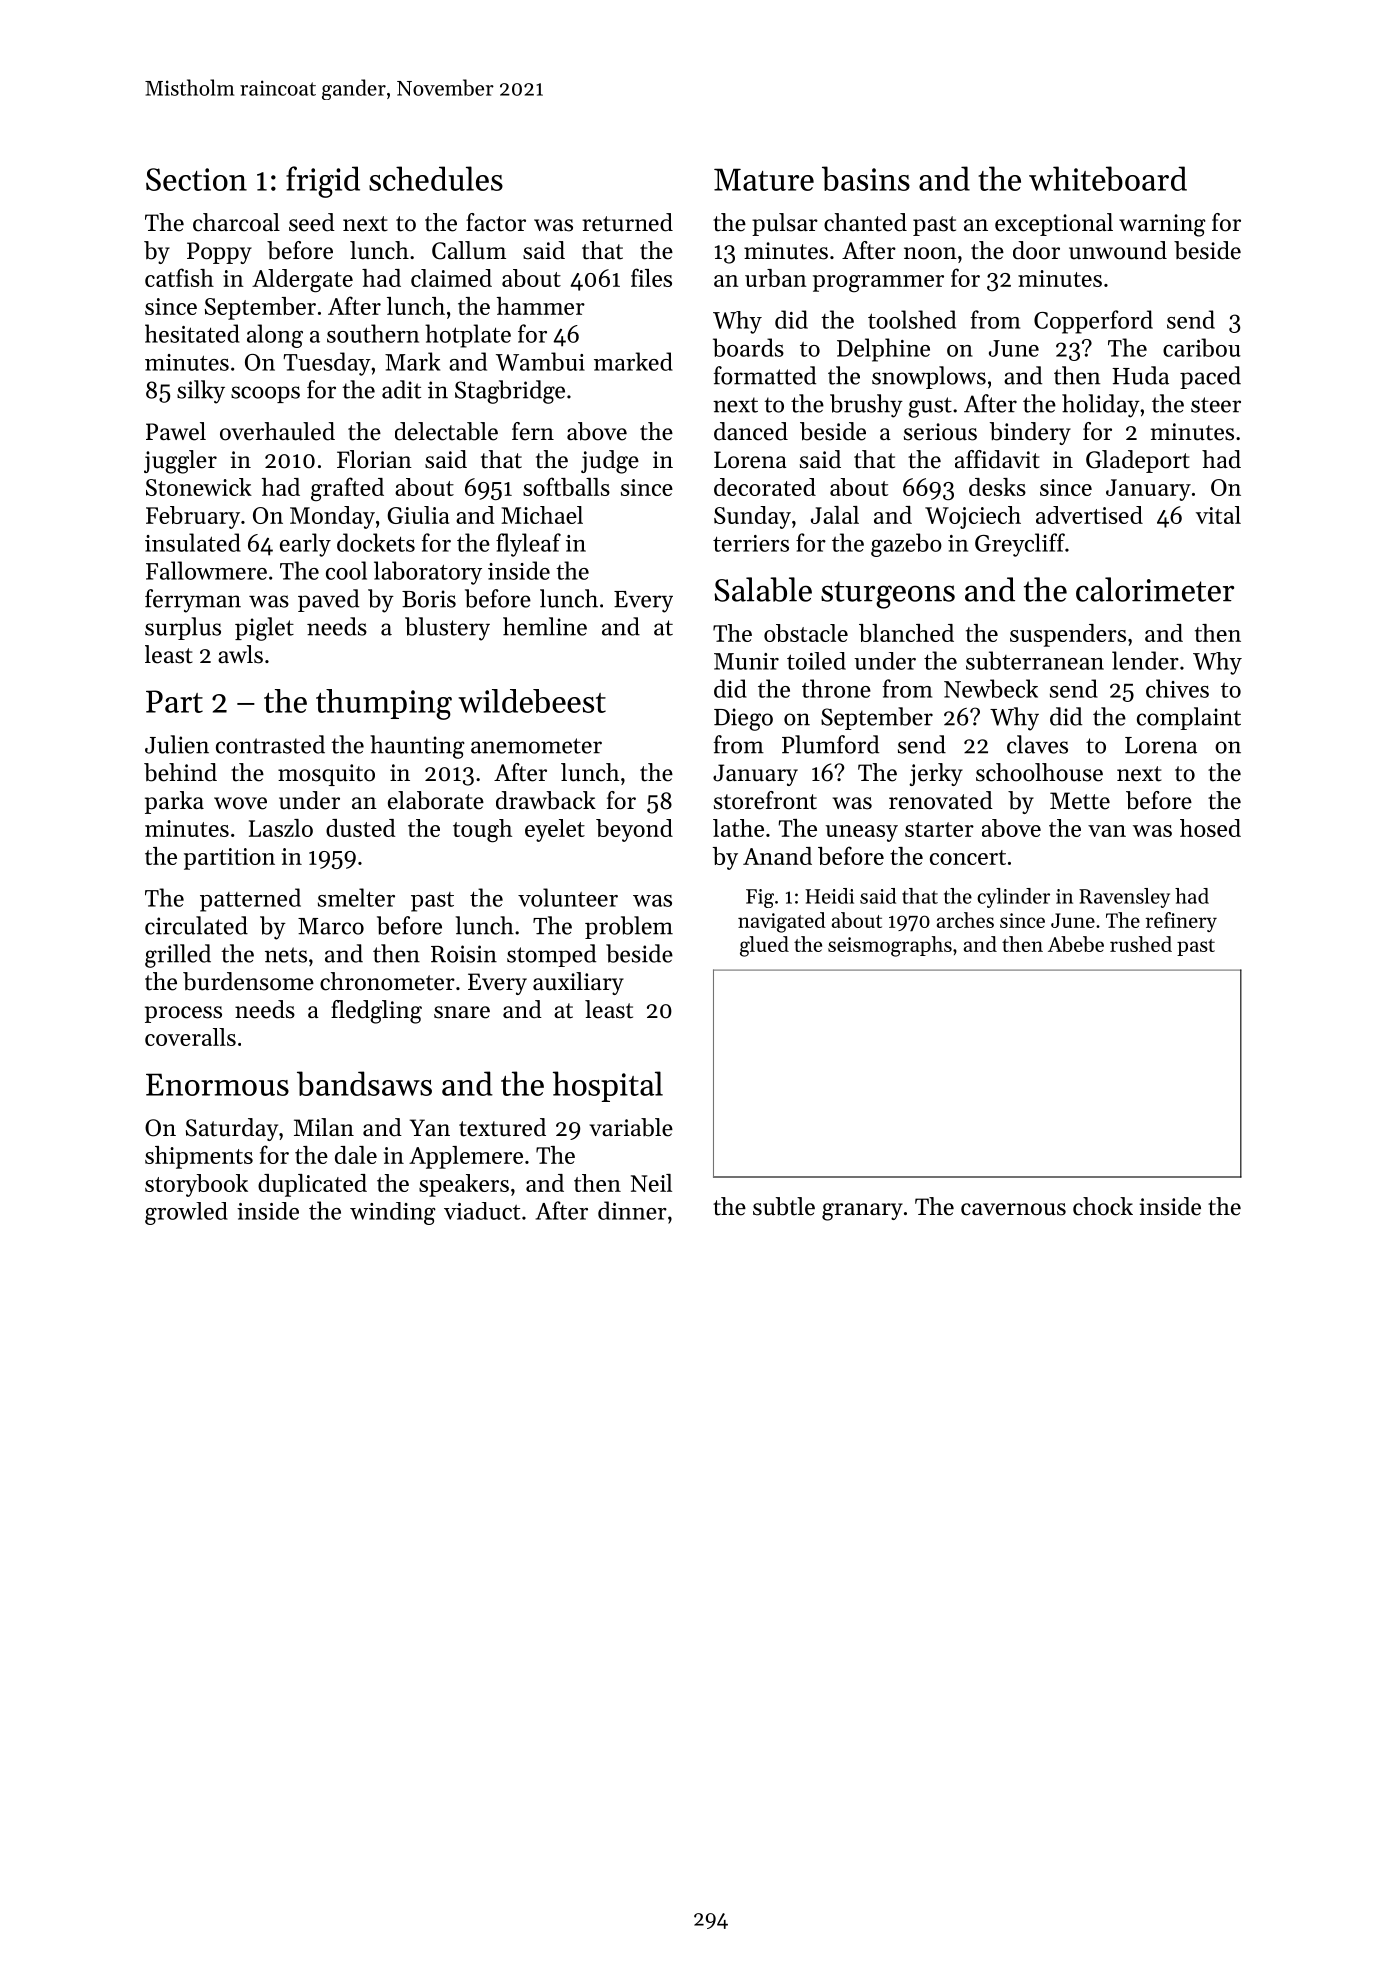  What do you see at coordinates (764, 179) in the document?
I see `Mature` at bounding box center [764, 179].
